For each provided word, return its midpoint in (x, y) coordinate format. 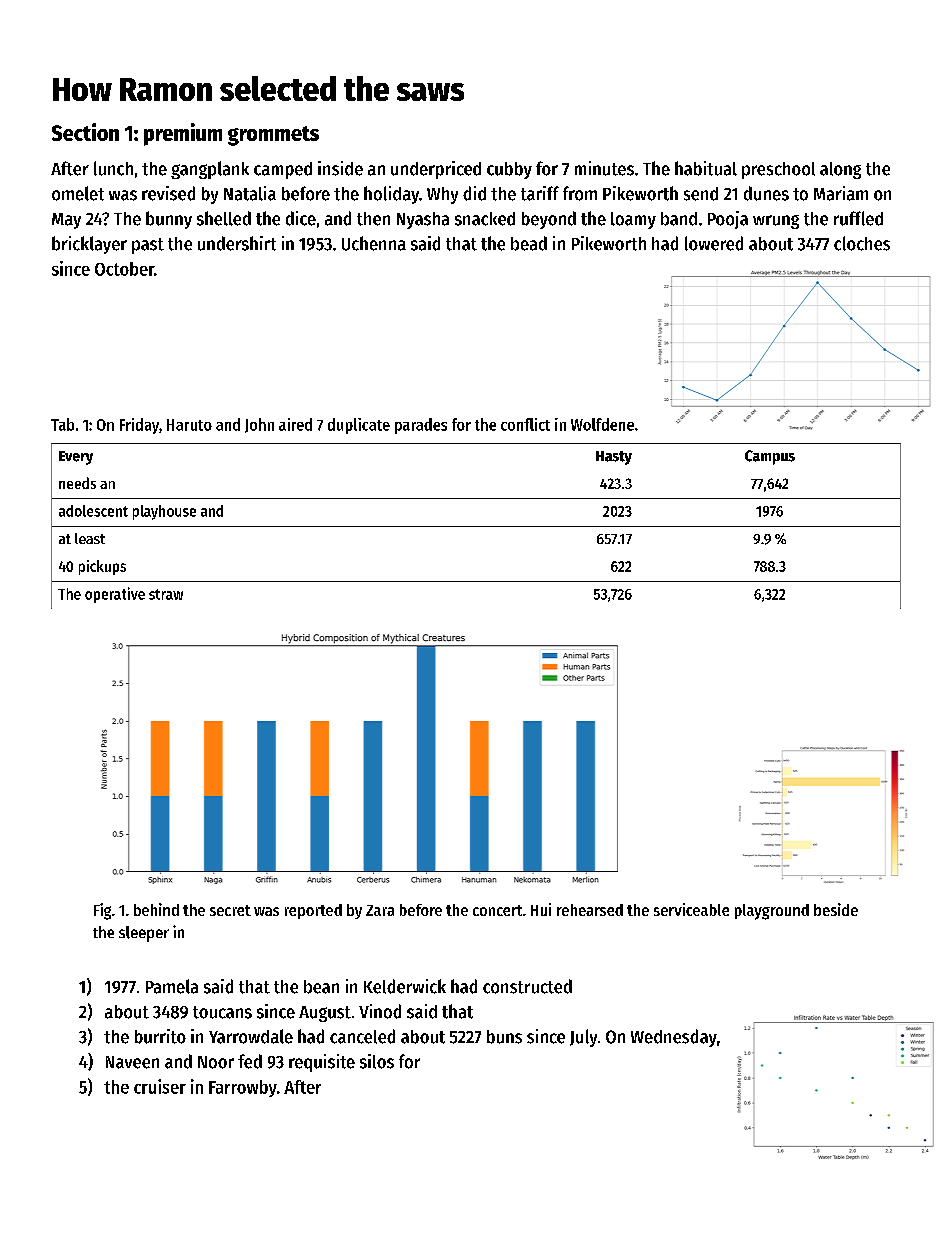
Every (76, 458)
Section (85, 132)
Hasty (614, 458)
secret (230, 910)
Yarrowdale (251, 1036)
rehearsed (590, 910)
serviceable (691, 909)
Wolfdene (602, 424)
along (840, 170)
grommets (273, 136)
